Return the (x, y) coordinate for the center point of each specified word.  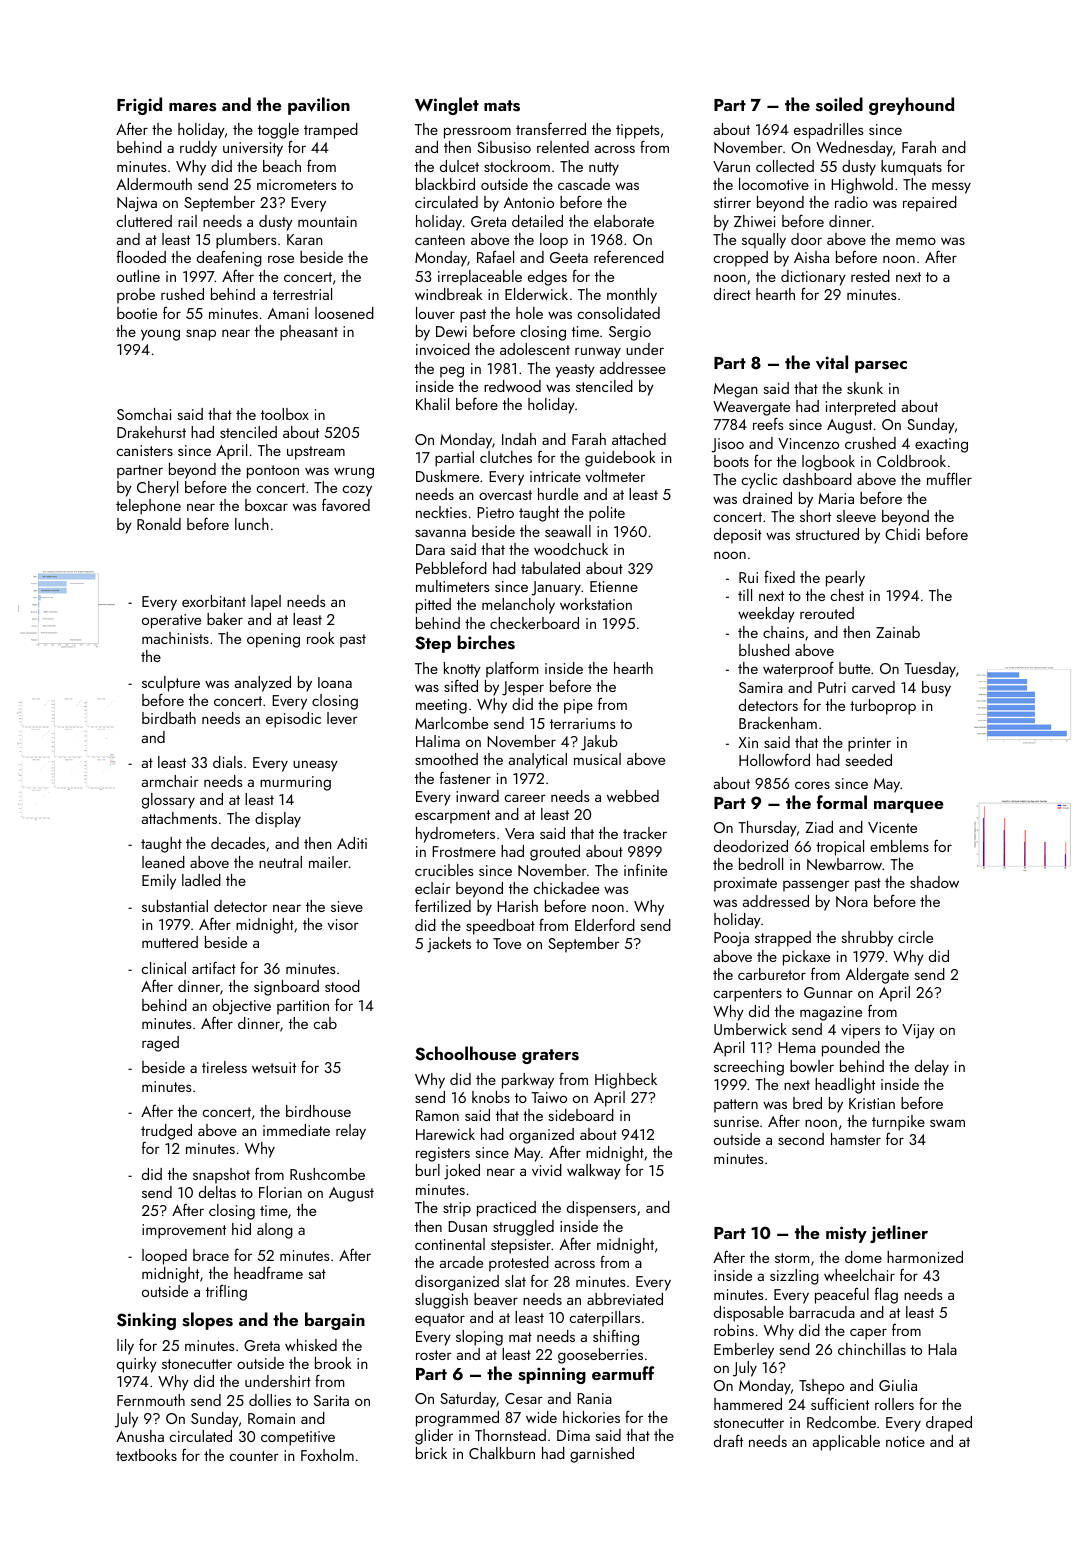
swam (947, 1123)
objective (242, 1007)
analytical (538, 761)
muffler (949, 478)
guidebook (620, 459)
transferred (551, 128)
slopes (207, 1321)
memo (916, 241)
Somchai (144, 414)
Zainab (898, 632)
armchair (170, 781)
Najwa (137, 204)
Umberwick (750, 1029)
